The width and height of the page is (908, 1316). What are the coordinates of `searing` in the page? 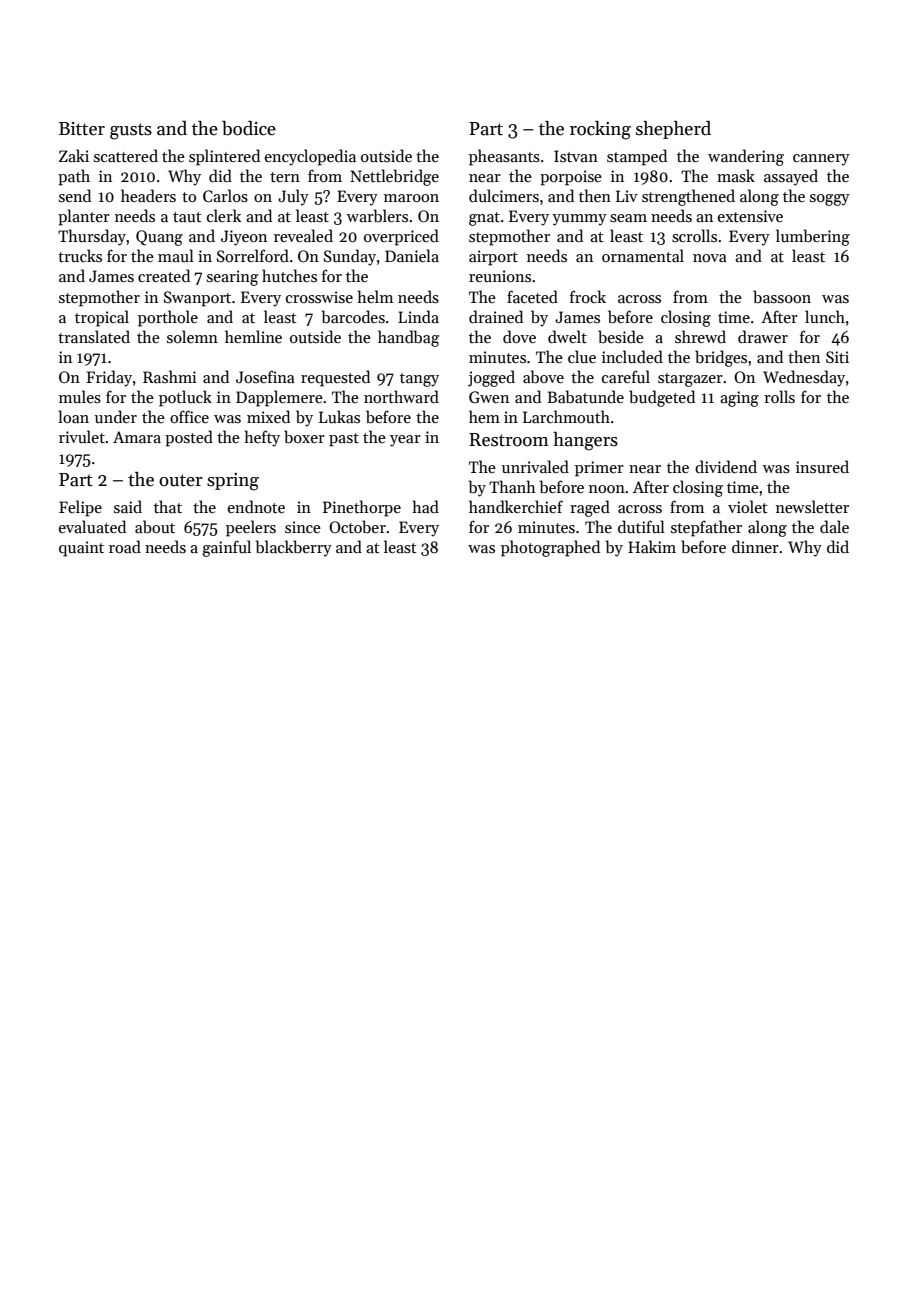 It's located at (232, 278).
